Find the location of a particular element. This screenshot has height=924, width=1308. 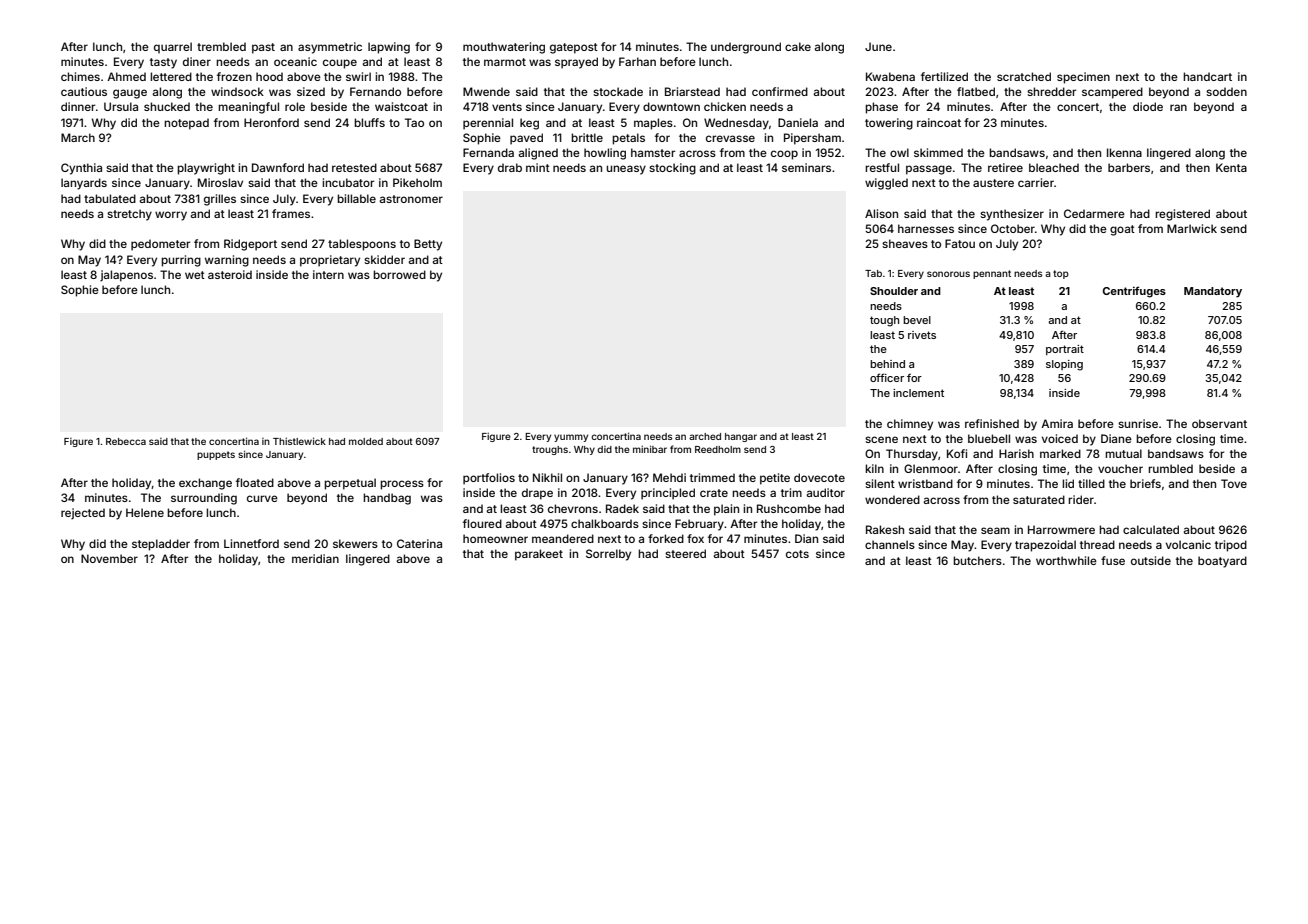

jalapenos is located at coordinates (126, 276).
